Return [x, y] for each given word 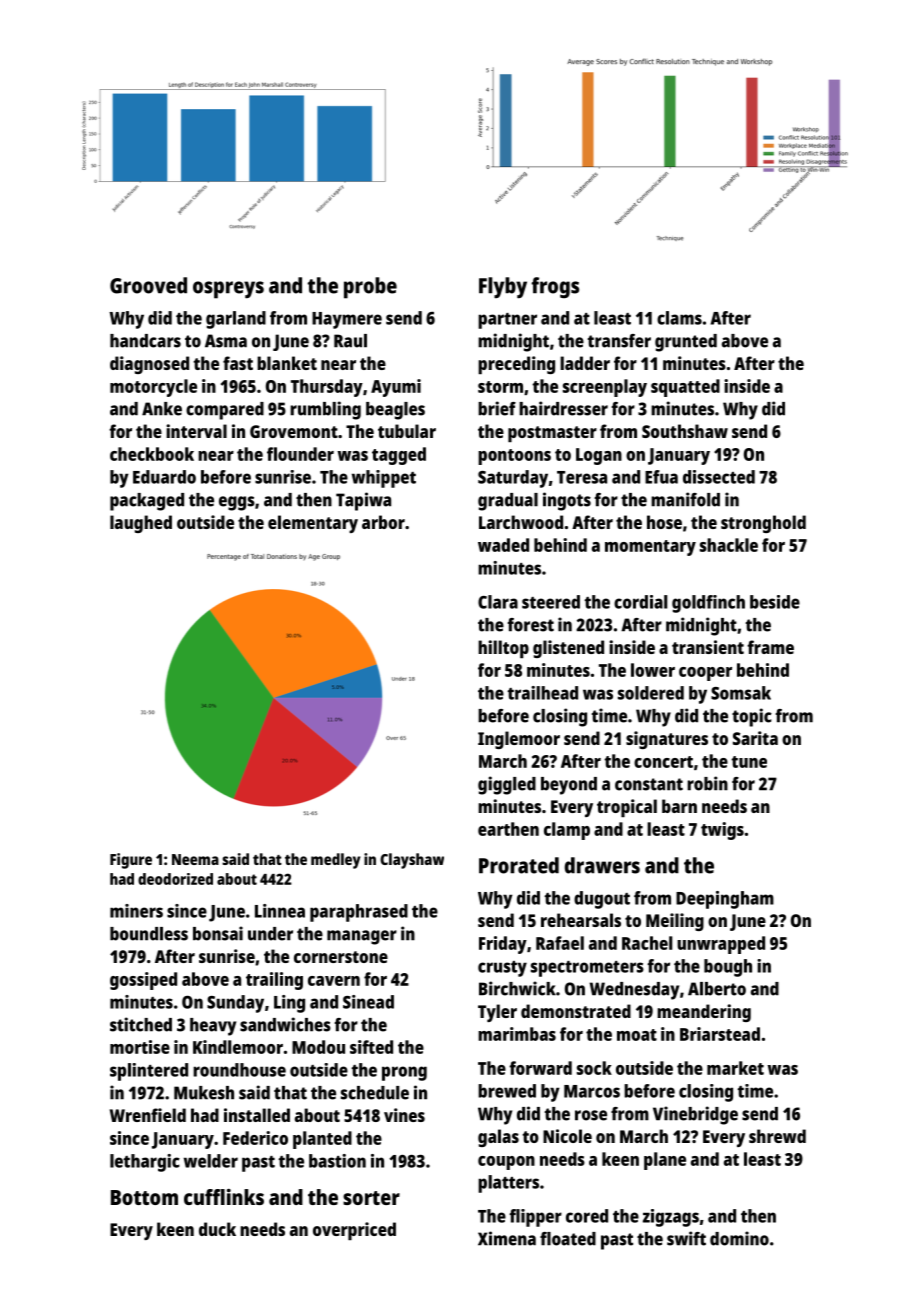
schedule [375, 1093]
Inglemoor [519, 740]
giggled [507, 785]
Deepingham [725, 900]
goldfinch [708, 604]
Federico [255, 1138]
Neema [195, 859]
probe [370, 288]
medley [335, 861]
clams [679, 318]
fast [238, 363]
